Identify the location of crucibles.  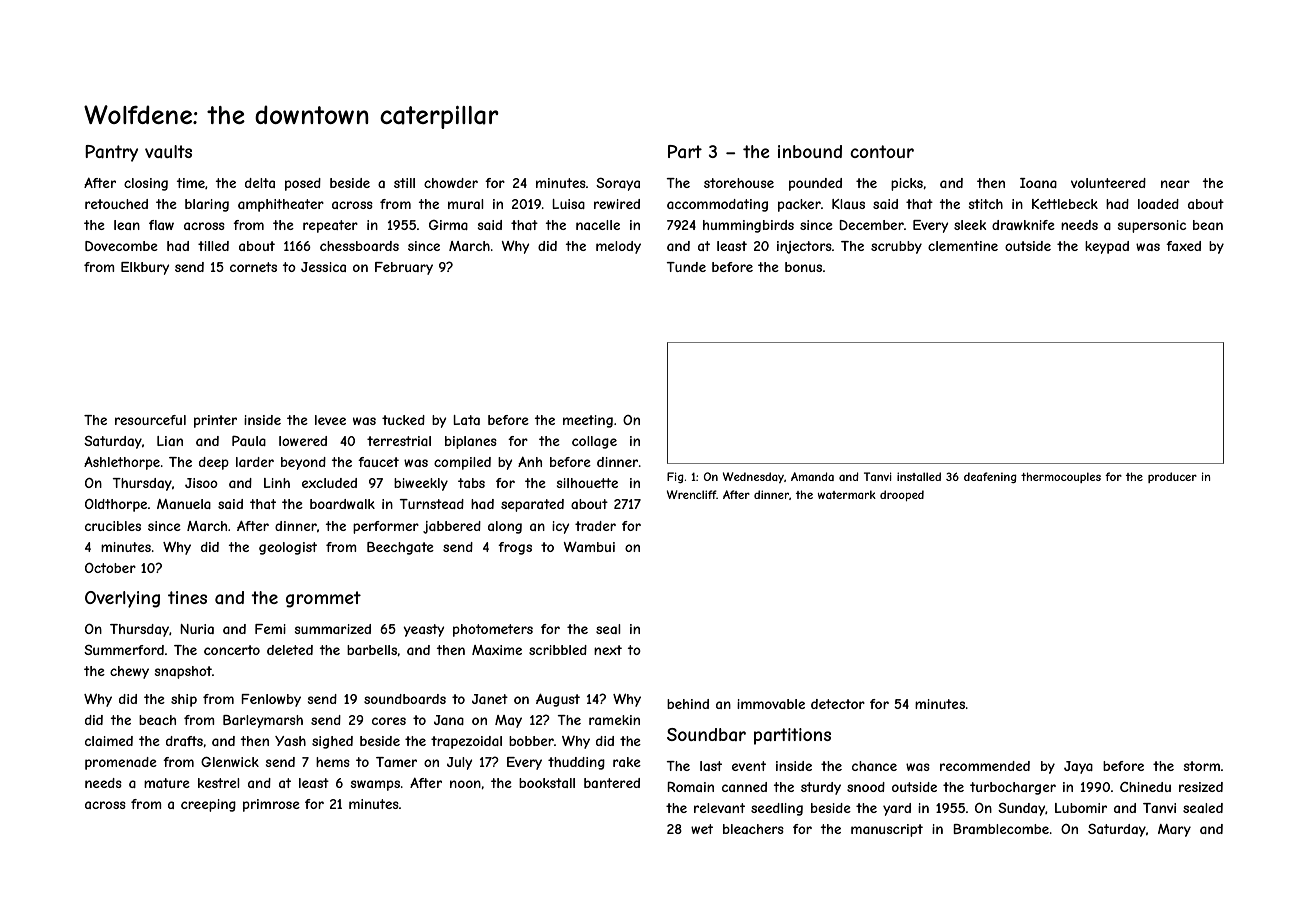
(113, 526).
